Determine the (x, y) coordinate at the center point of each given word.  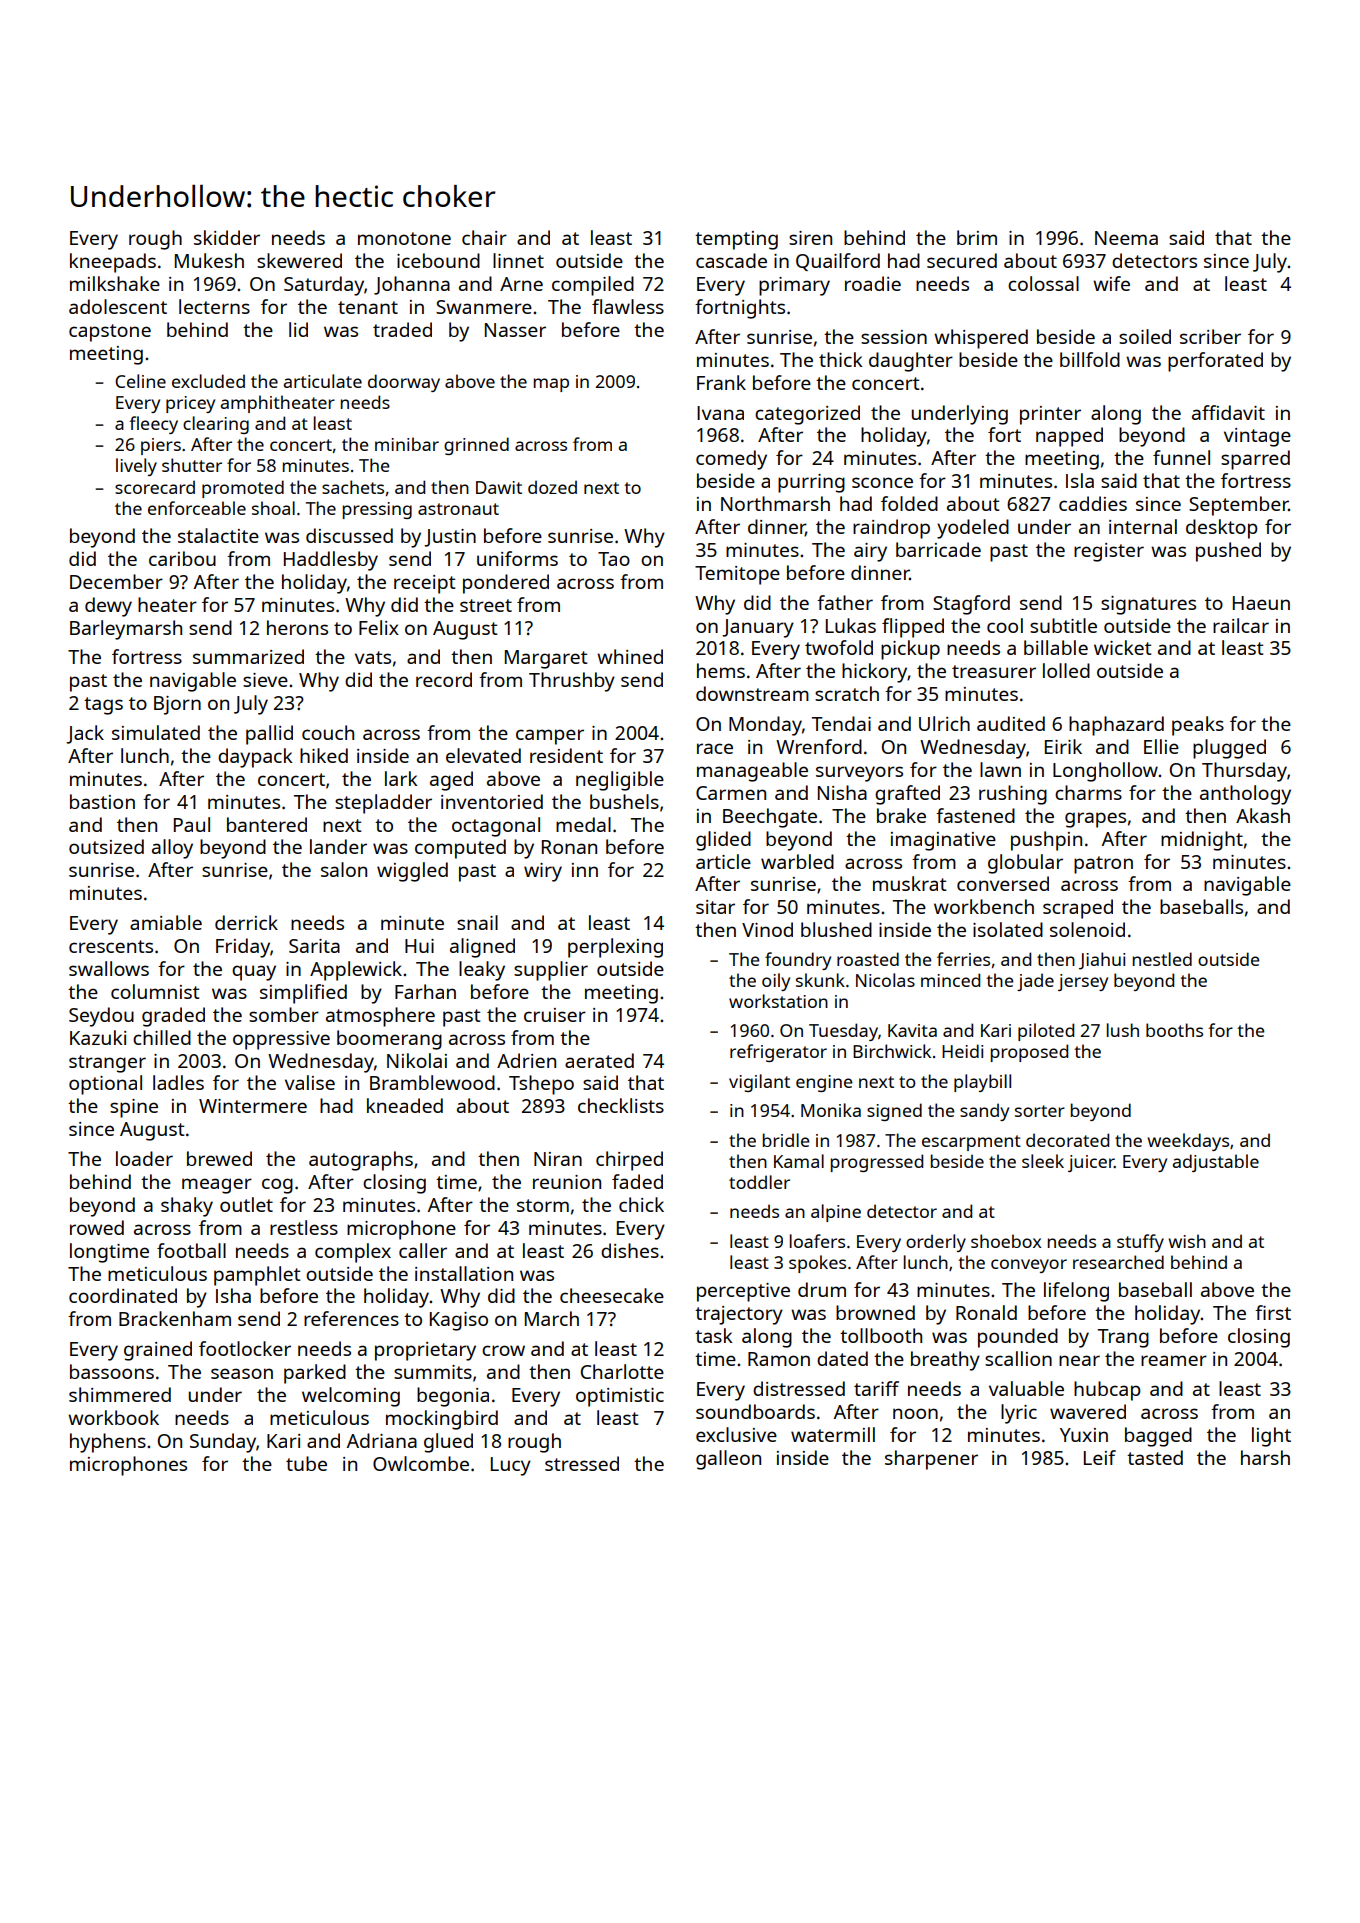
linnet (518, 260)
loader (144, 1158)
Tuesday (843, 1032)
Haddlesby (331, 561)
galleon (728, 1460)
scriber (1210, 336)
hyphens (108, 1443)
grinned (476, 446)
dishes (630, 1250)
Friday (243, 948)
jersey (1083, 982)
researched (1118, 1262)
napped (1069, 437)
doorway (404, 383)
